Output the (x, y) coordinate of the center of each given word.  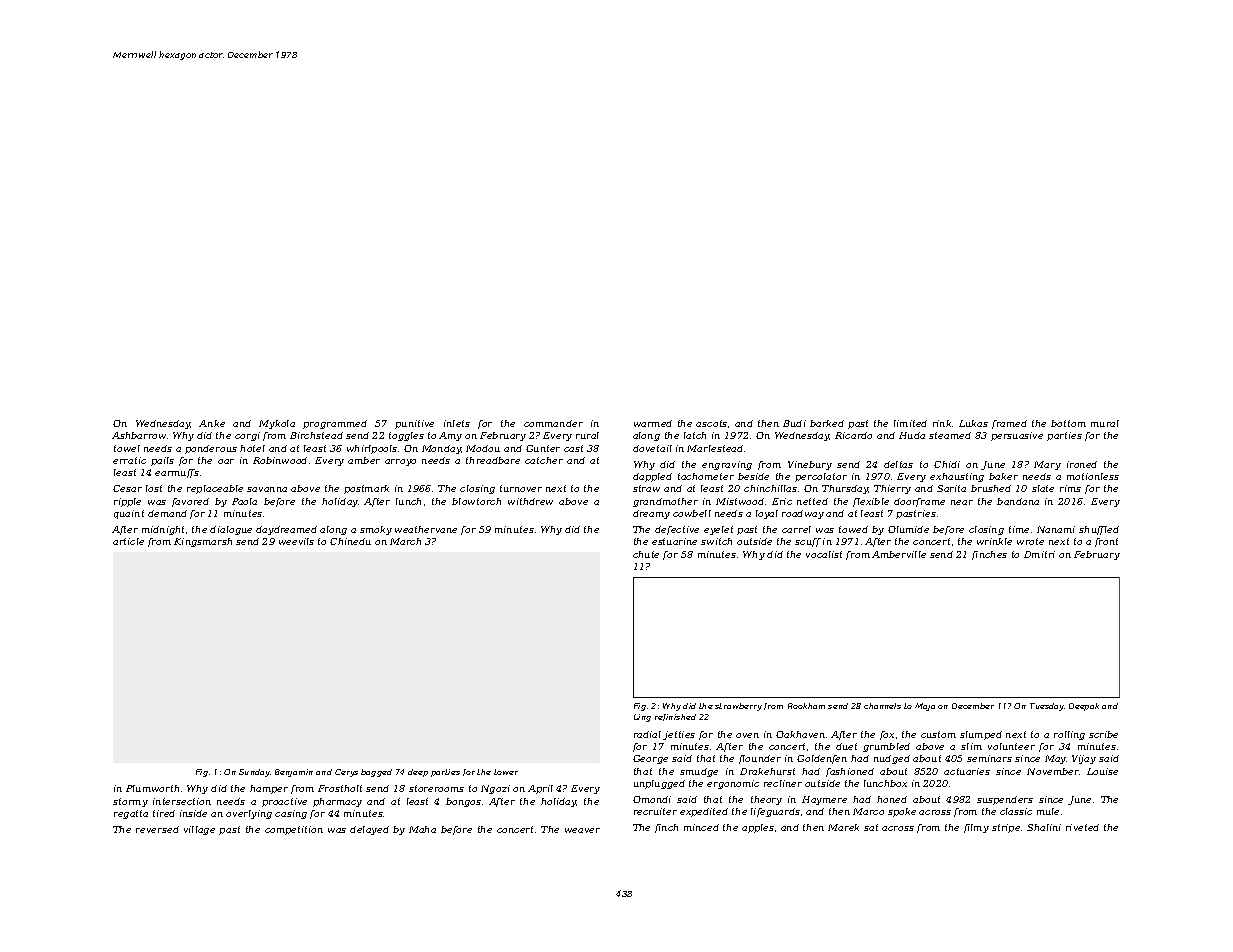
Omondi (652, 799)
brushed (991, 488)
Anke (212, 423)
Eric (782, 501)
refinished (675, 717)
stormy (130, 802)
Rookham (806, 706)
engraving (727, 465)
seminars (989, 758)
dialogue (231, 530)
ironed (1082, 464)
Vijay (1084, 759)
